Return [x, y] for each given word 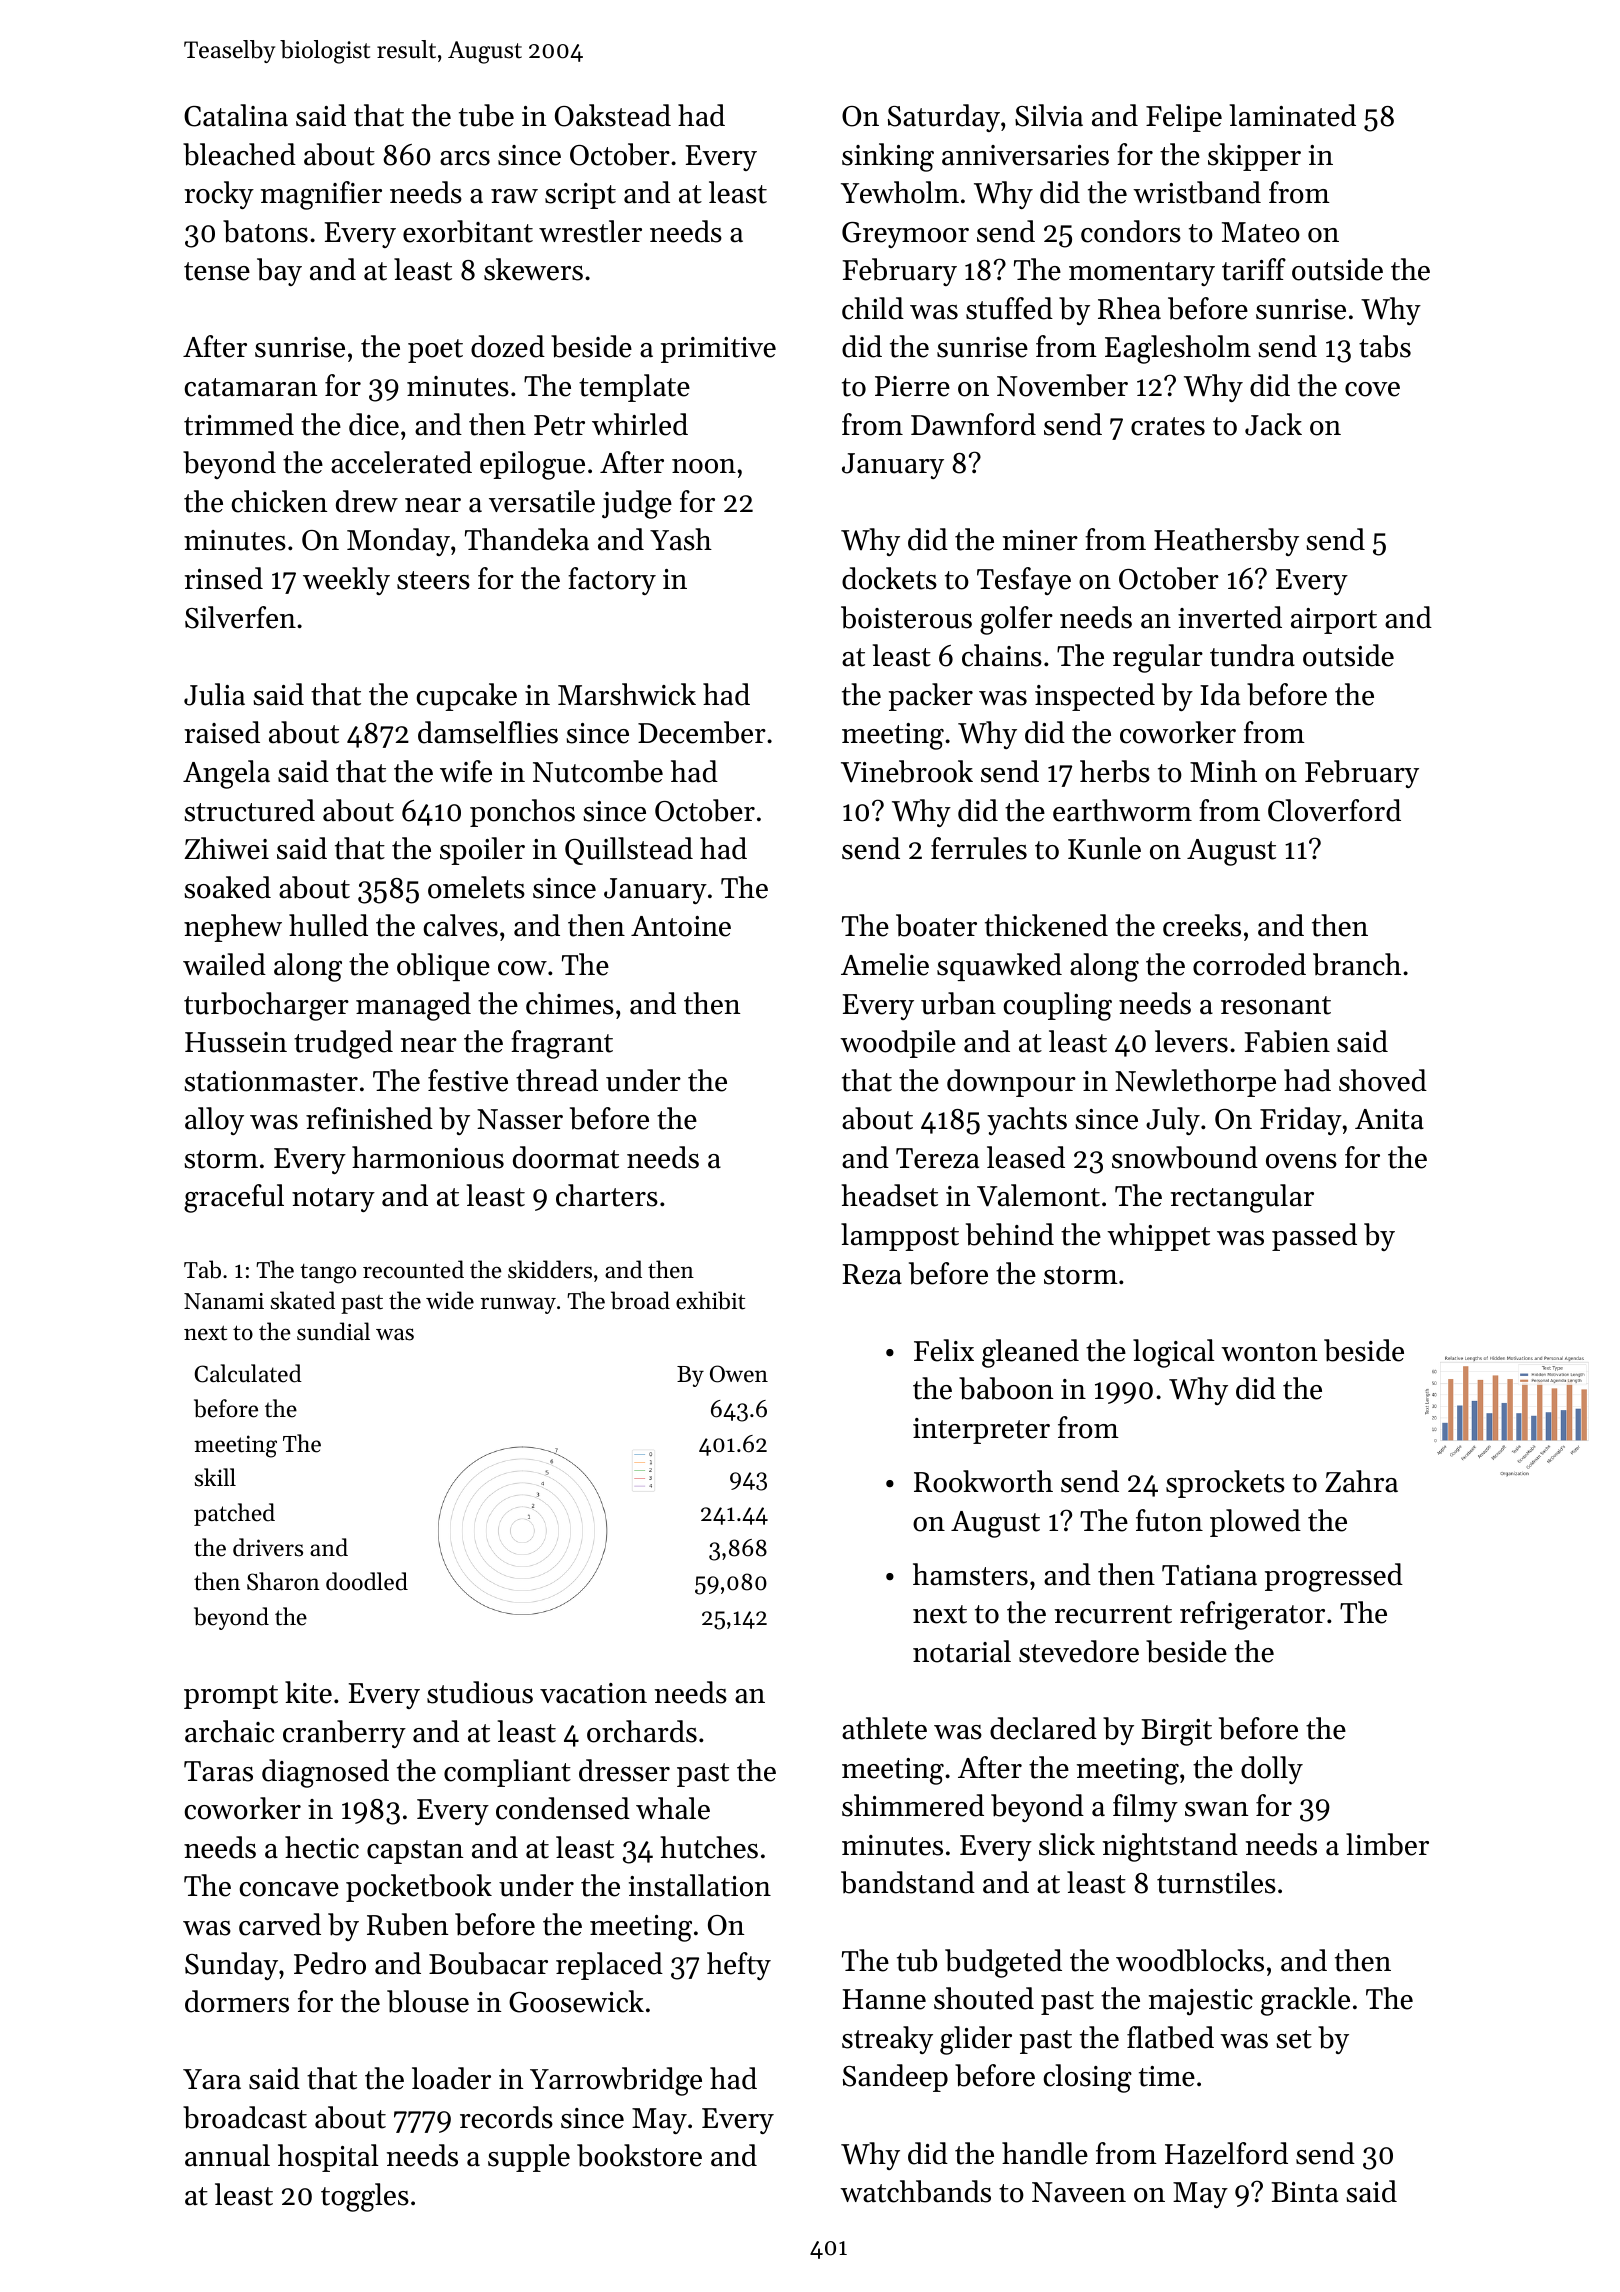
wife [466, 771]
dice [374, 424]
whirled [640, 424]
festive [468, 1080]
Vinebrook [907, 771]
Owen [739, 1374]
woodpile [898, 1044]
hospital [328, 2158]
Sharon [283, 1581]
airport [1334, 621]
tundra [1252, 655]
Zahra [1361, 1481]
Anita [1389, 1119]
